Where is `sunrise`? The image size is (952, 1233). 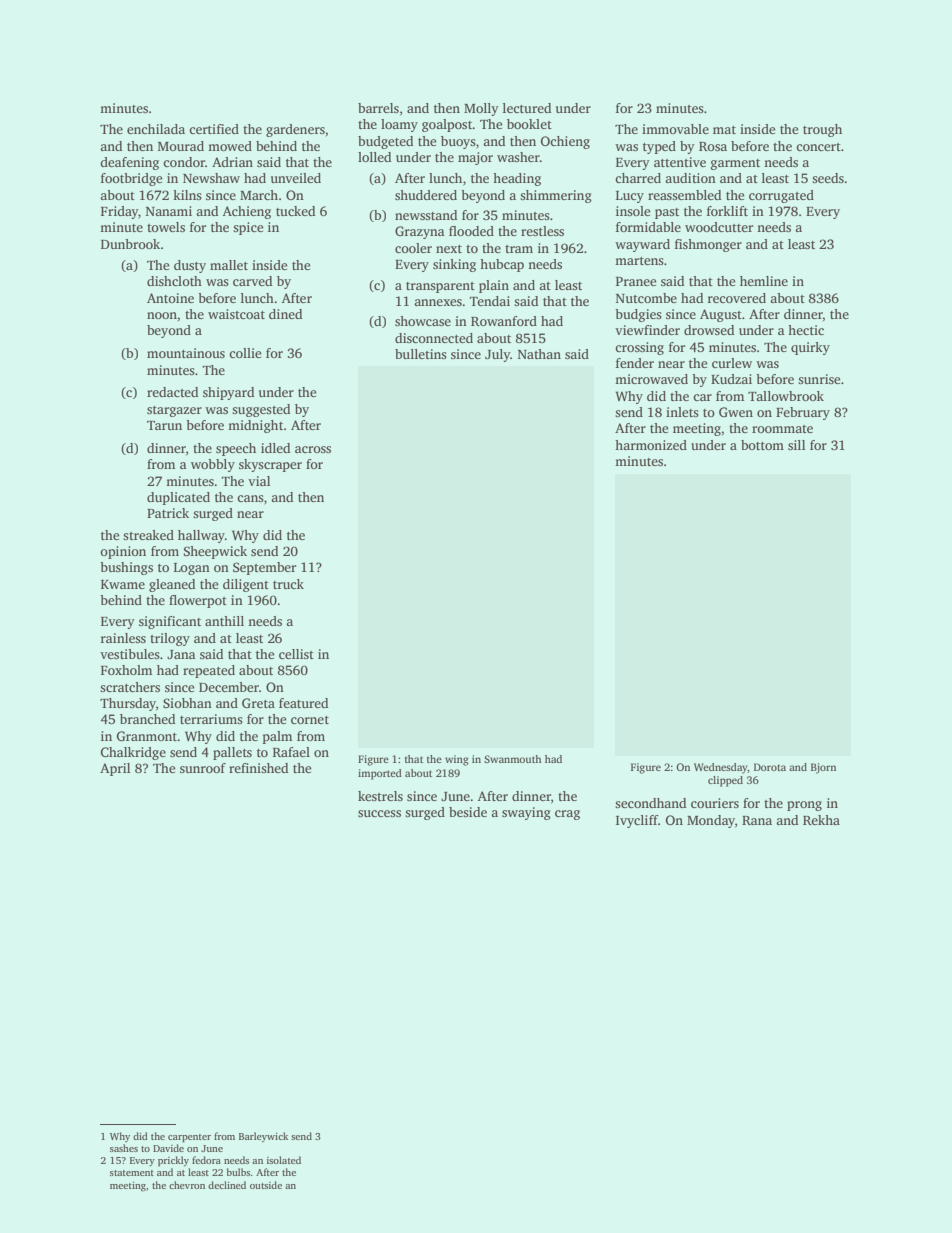
sunrise is located at coordinates (819, 379).
